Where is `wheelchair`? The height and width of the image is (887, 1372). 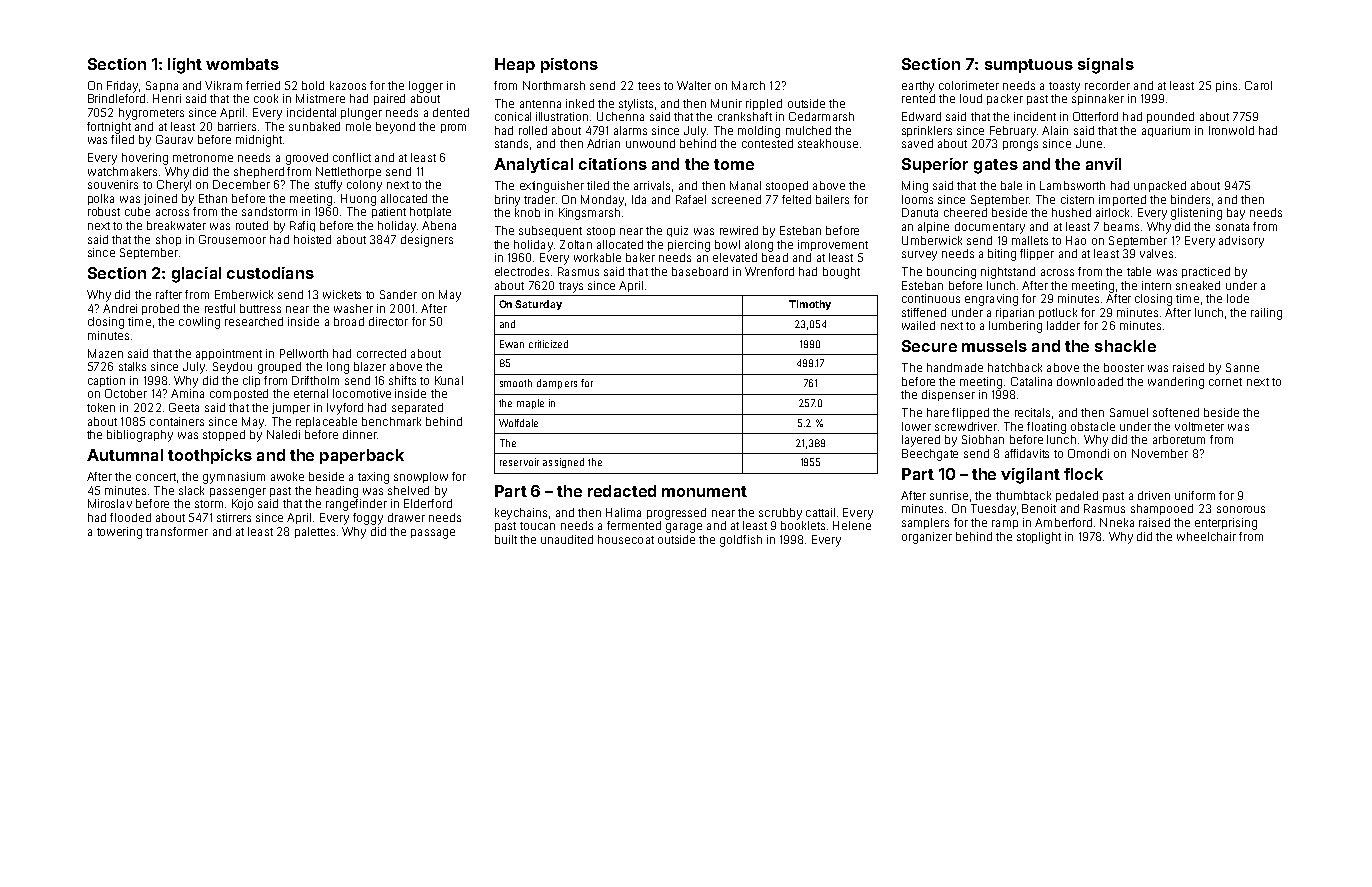
wheelchair is located at coordinates (1206, 536).
